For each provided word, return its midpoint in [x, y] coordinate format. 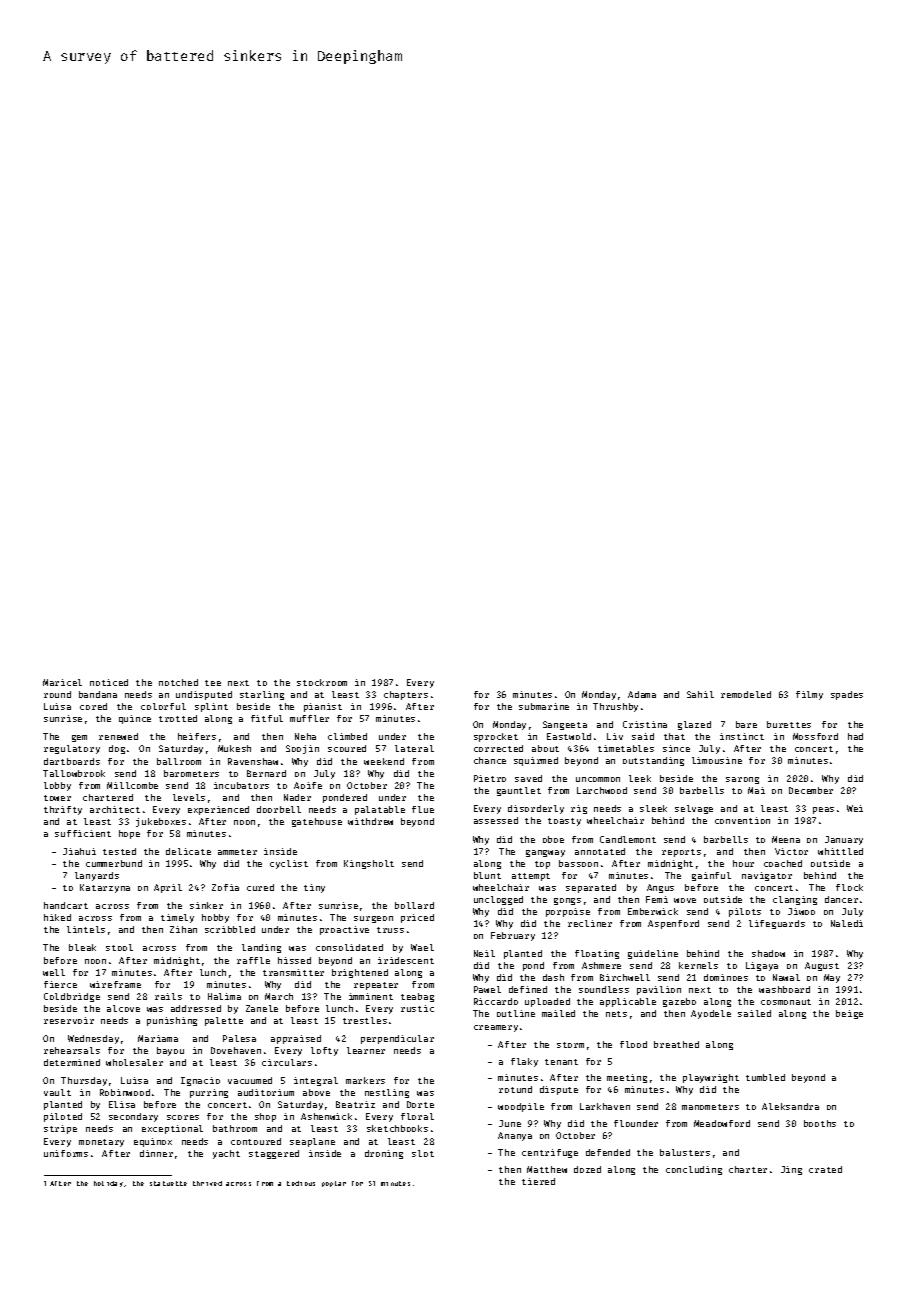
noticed [109, 682]
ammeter [237, 852]
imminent [371, 996]
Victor [791, 851]
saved [528, 778]
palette [224, 1021]
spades [847, 695]
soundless [604, 989]
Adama [642, 694]
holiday [108, 1184]
